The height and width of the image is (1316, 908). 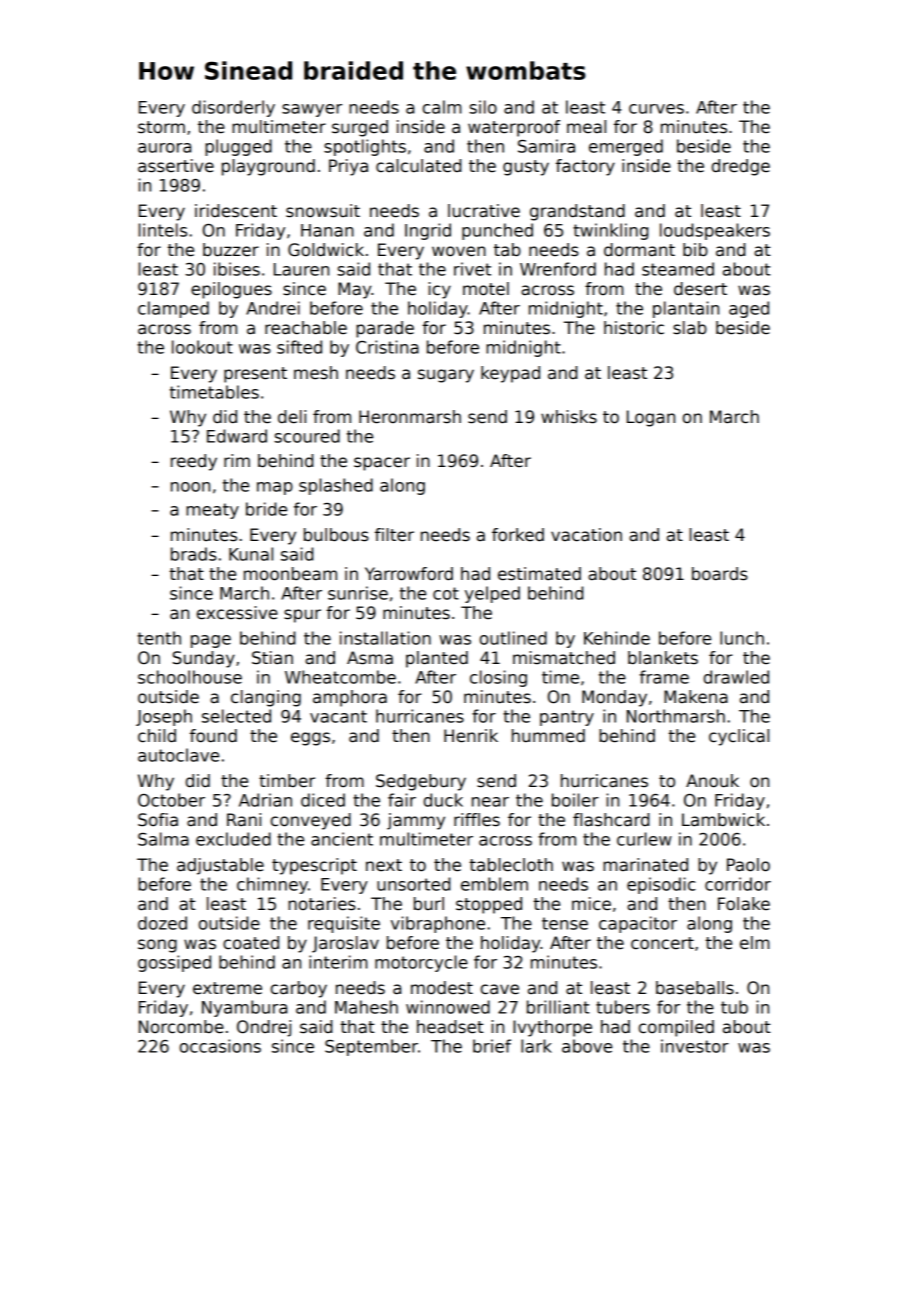 I want to click on compiled, so click(x=676, y=1028).
